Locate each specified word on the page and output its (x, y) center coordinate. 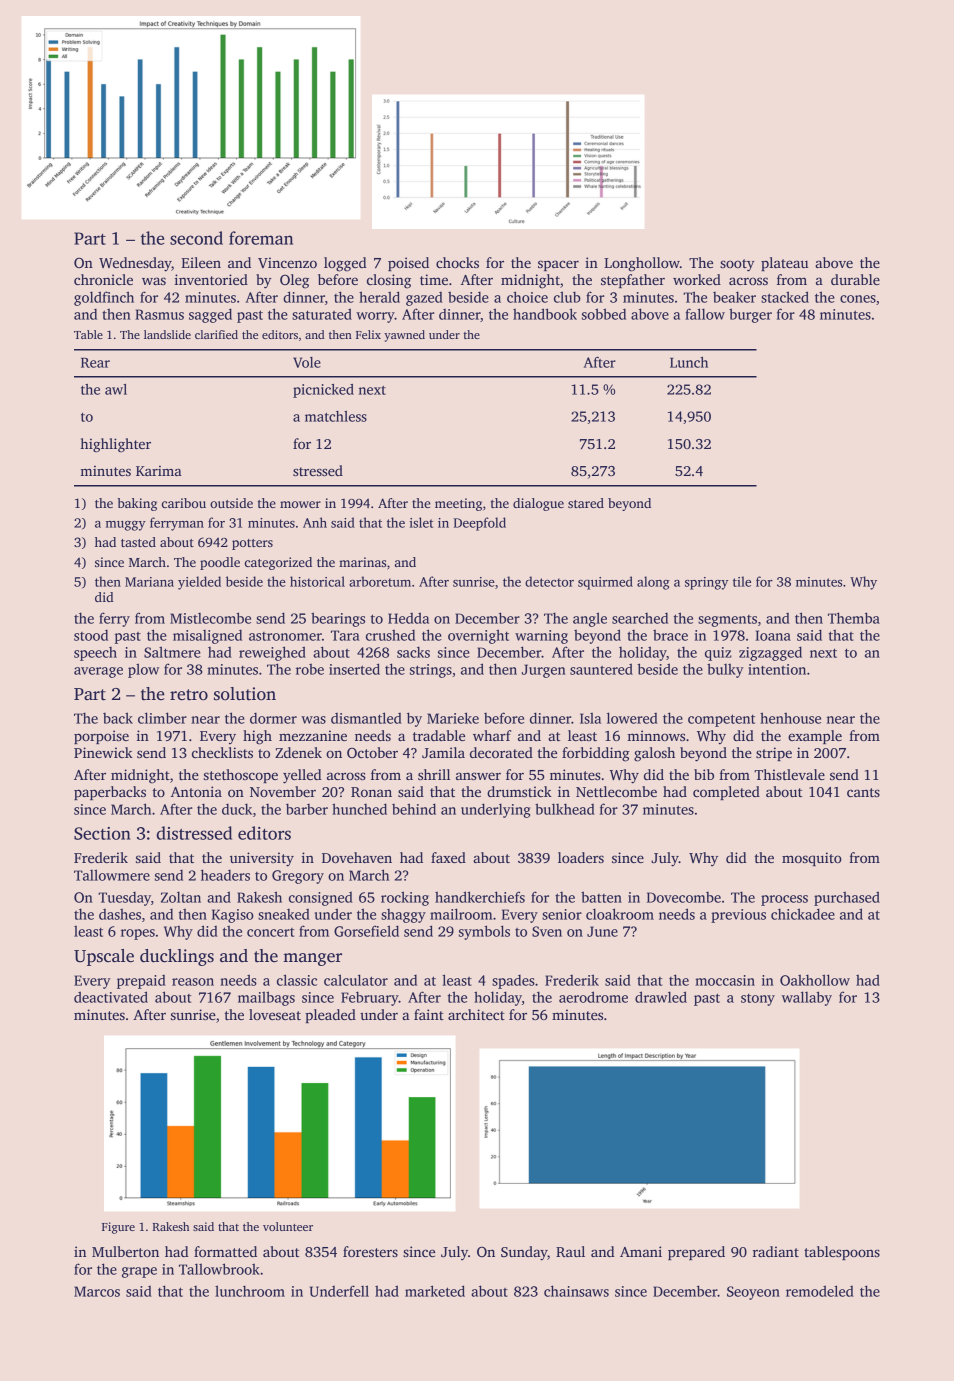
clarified (216, 334)
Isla (590, 718)
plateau (784, 264)
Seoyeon (753, 1293)
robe (310, 669)
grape (139, 1272)
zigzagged (770, 653)
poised (408, 264)
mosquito (812, 859)
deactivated (111, 997)
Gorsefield (366, 931)
